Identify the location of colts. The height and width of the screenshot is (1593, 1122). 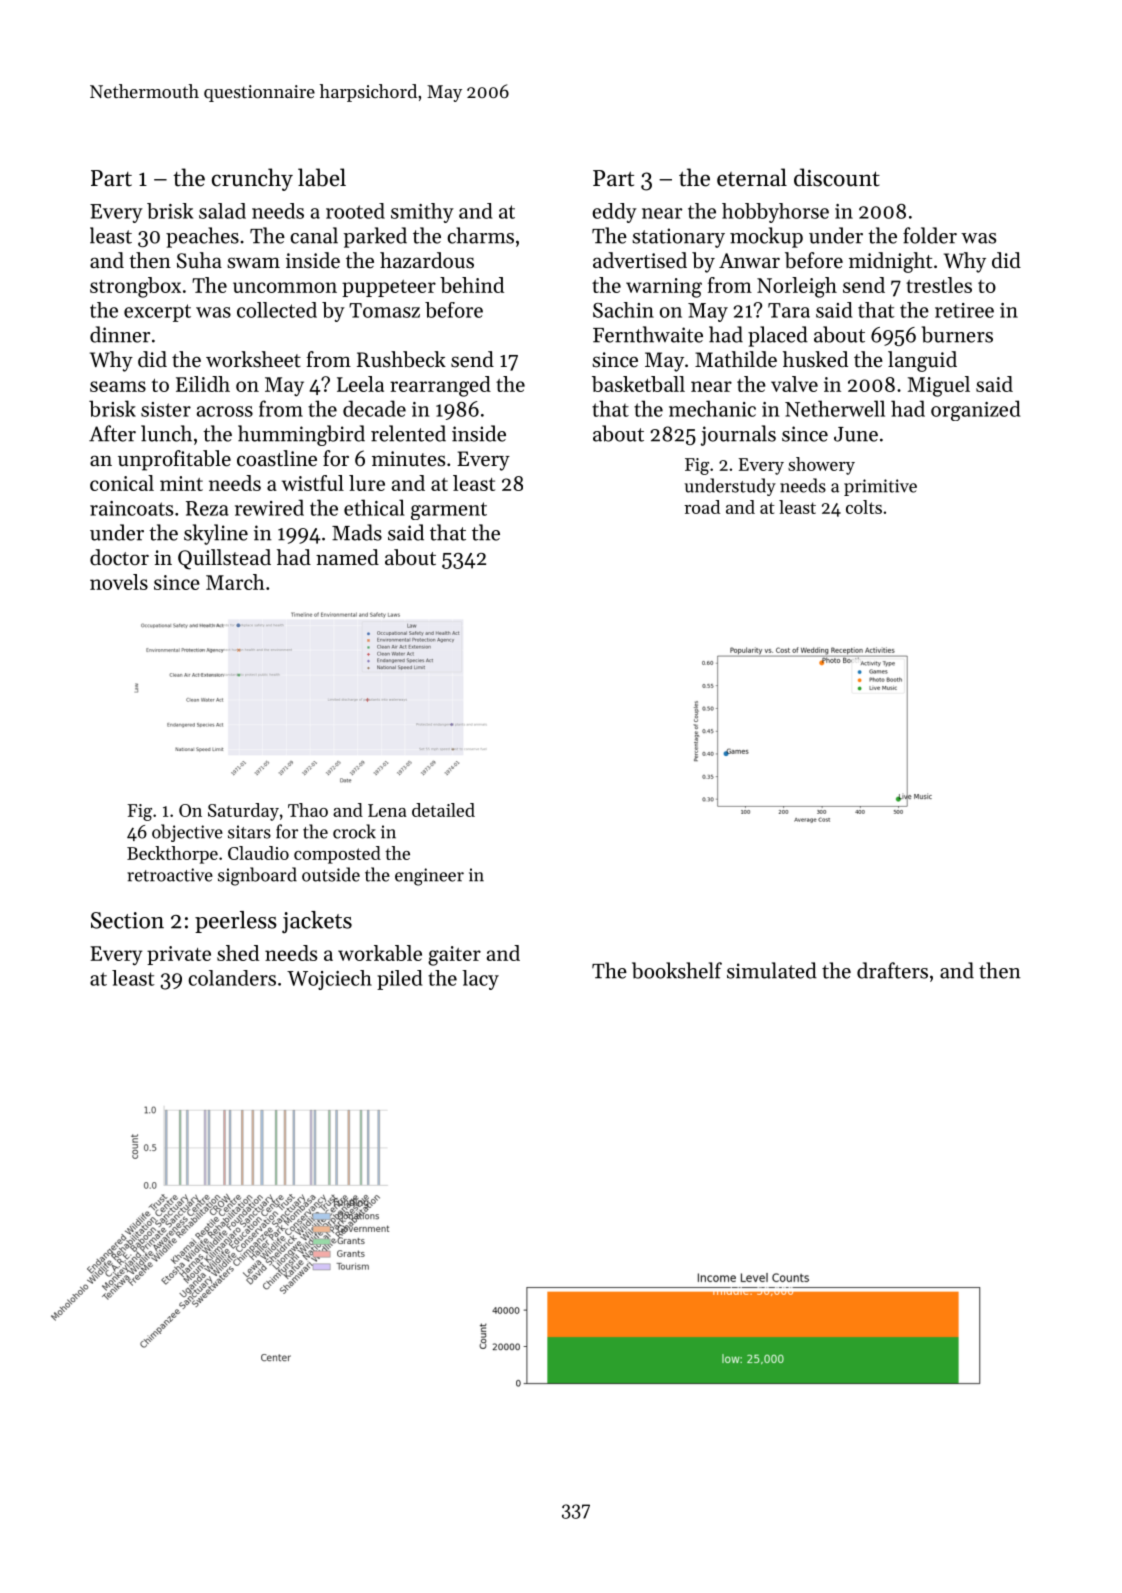
(864, 507).
